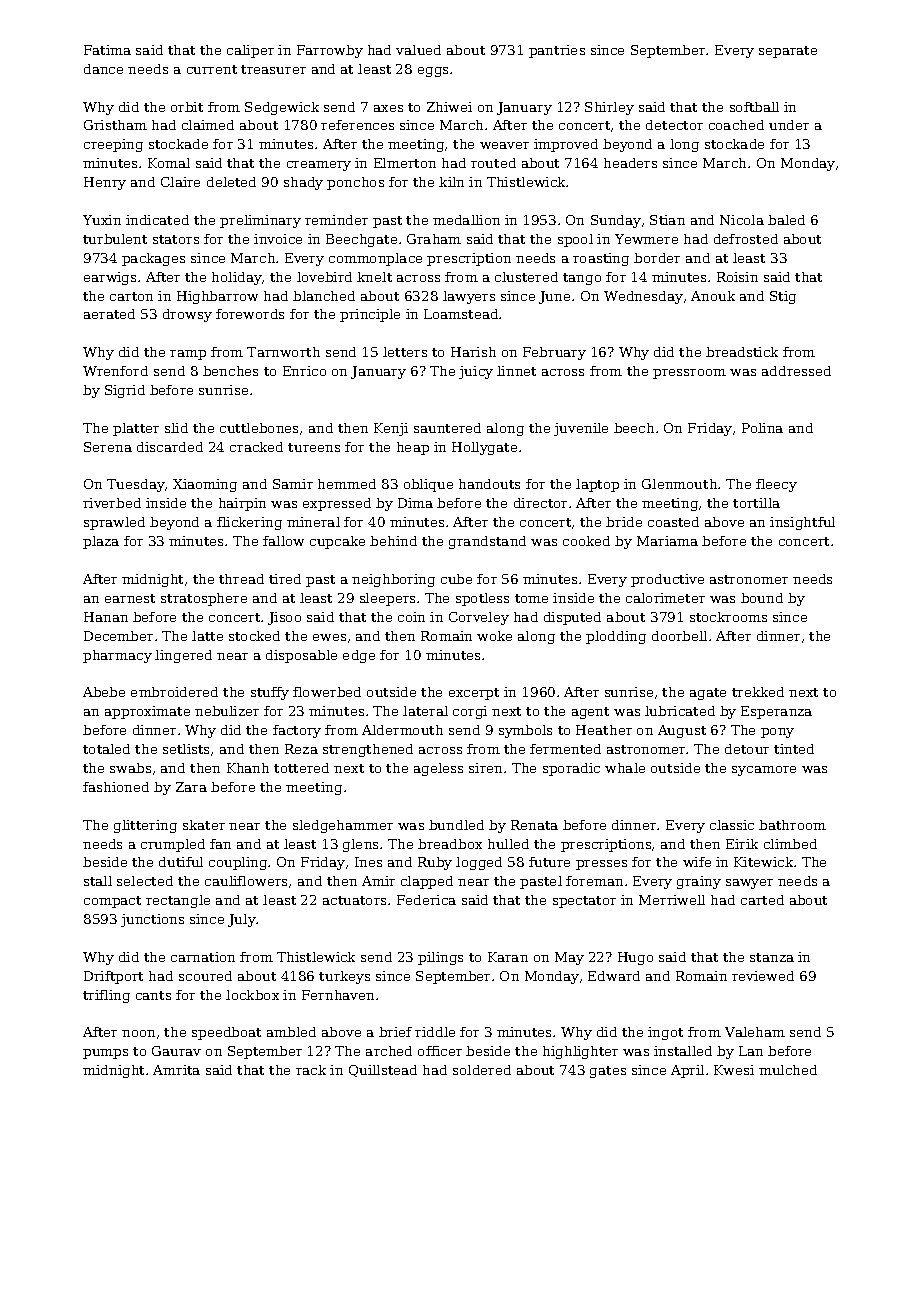 This screenshot has height=1308, width=924. Describe the element at coordinates (204, 599) in the screenshot. I see `stratosphere` at that location.
